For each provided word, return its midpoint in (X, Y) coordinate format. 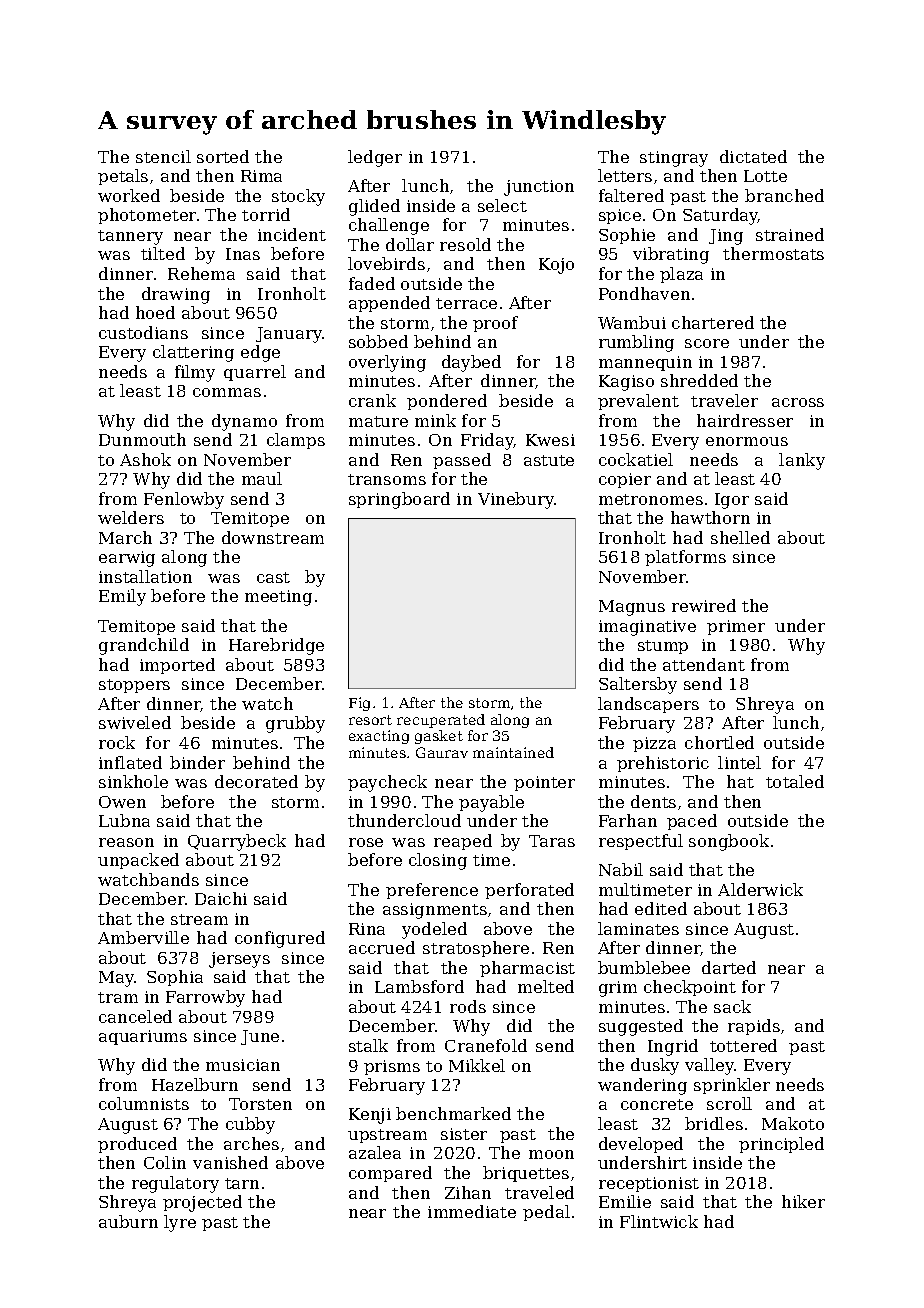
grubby (295, 724)
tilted (163, 253)
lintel (739, 762)
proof (495, 324)
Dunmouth (142, 439)
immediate (472, 1211)
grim (618, 989)
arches (251, 1143)
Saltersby (638, 685)
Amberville (143, 937)
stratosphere (476, 949)
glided (374, 207)
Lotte (765, 176)
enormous (747, 441)
